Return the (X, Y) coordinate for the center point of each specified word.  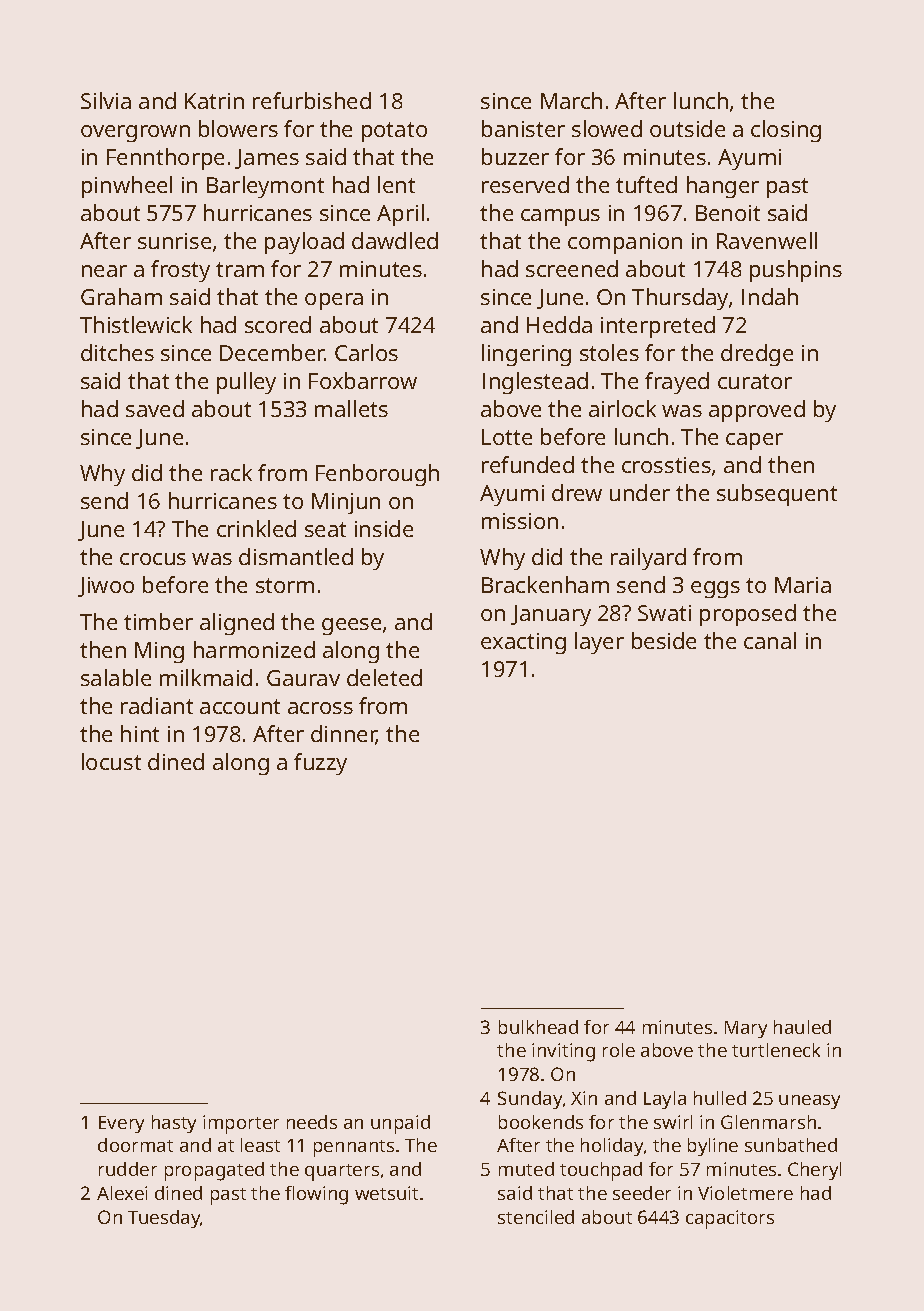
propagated (214, 1171)
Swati (664, 613)
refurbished (312, 100)
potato (394, 132)
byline (713, 1147)
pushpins (796, 271)
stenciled (536, 1217)
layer (599, 643)
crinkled (256, 528)
